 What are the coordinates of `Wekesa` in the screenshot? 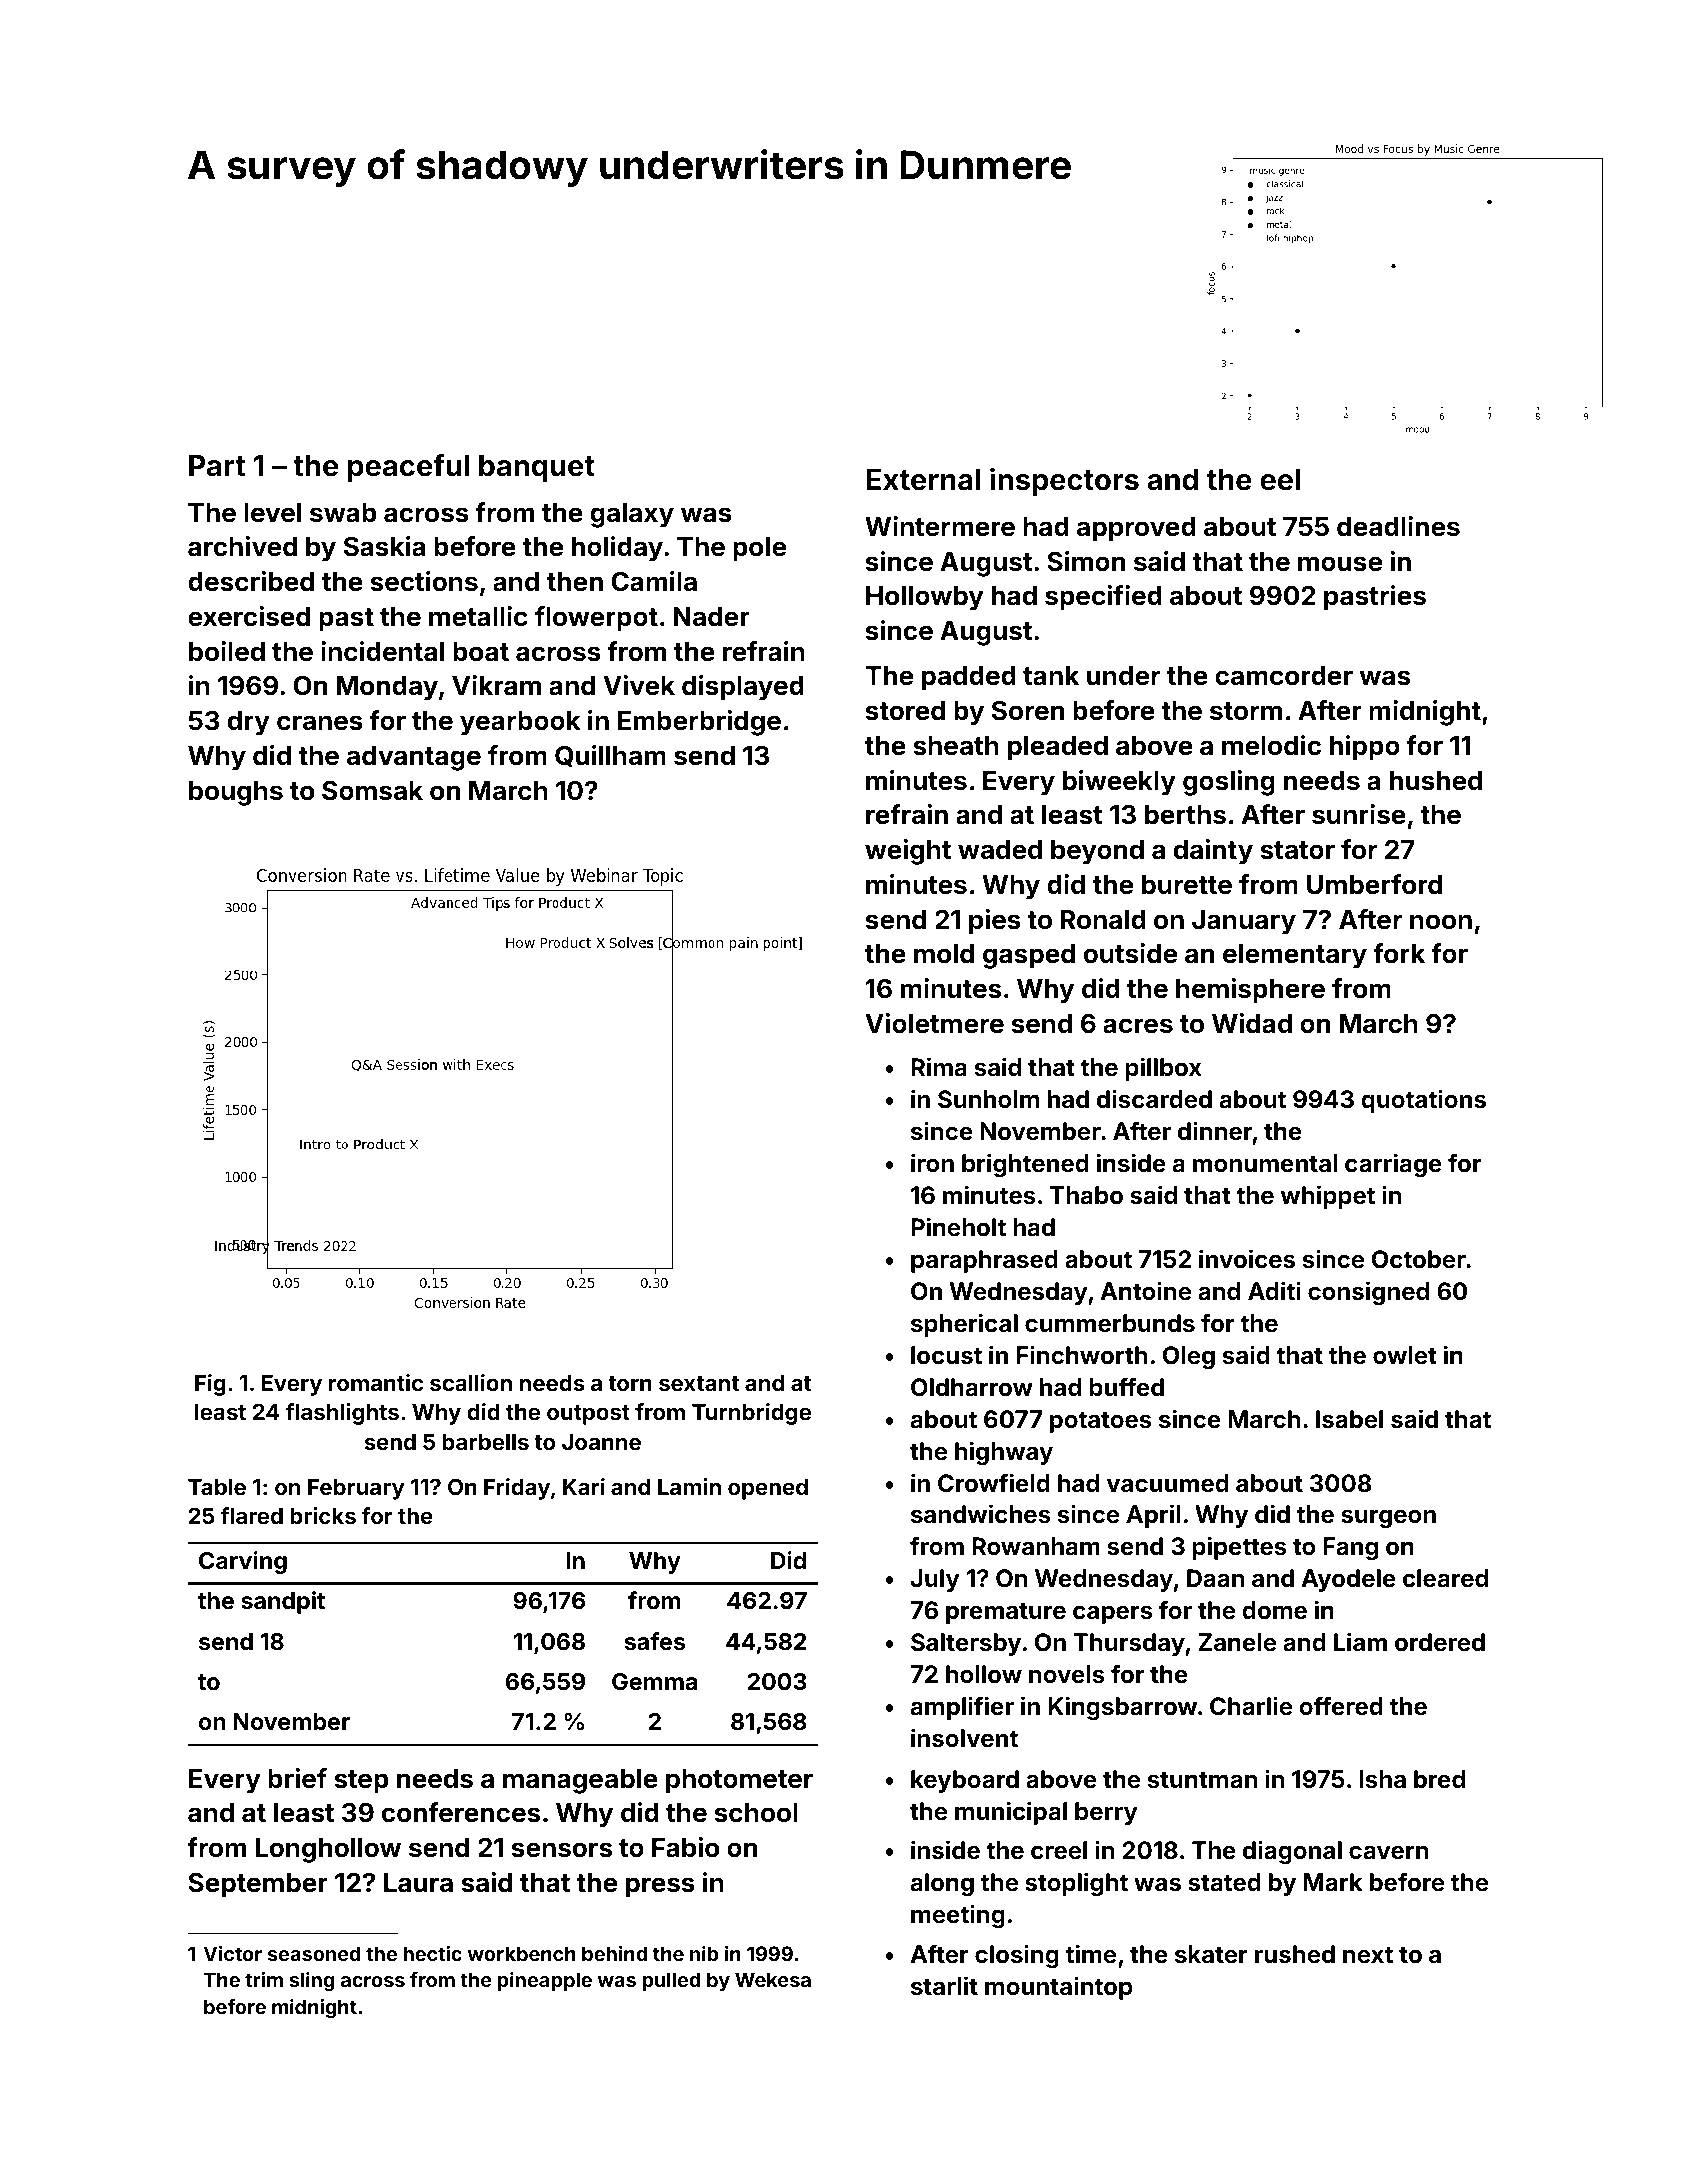 It's located at (773, 1979).
